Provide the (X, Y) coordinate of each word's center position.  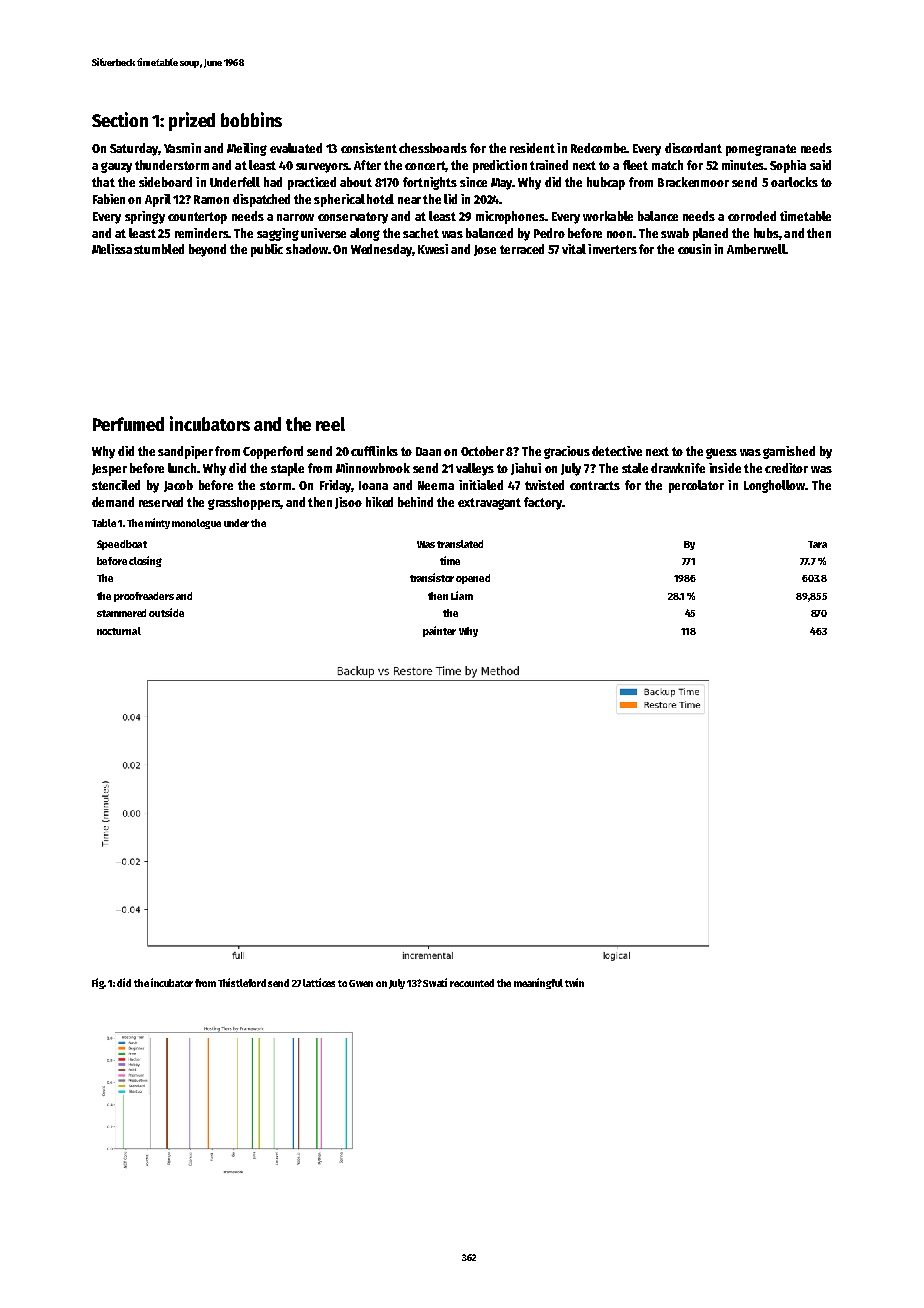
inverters (612, 249)
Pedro (549, 233)
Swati (435, 982)
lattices (319, 982)
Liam (462, 595)
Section (120, 119)
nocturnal (119, 631)
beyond (207, 250)
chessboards (433, 148)
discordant (693, 148)
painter (439, 631)
